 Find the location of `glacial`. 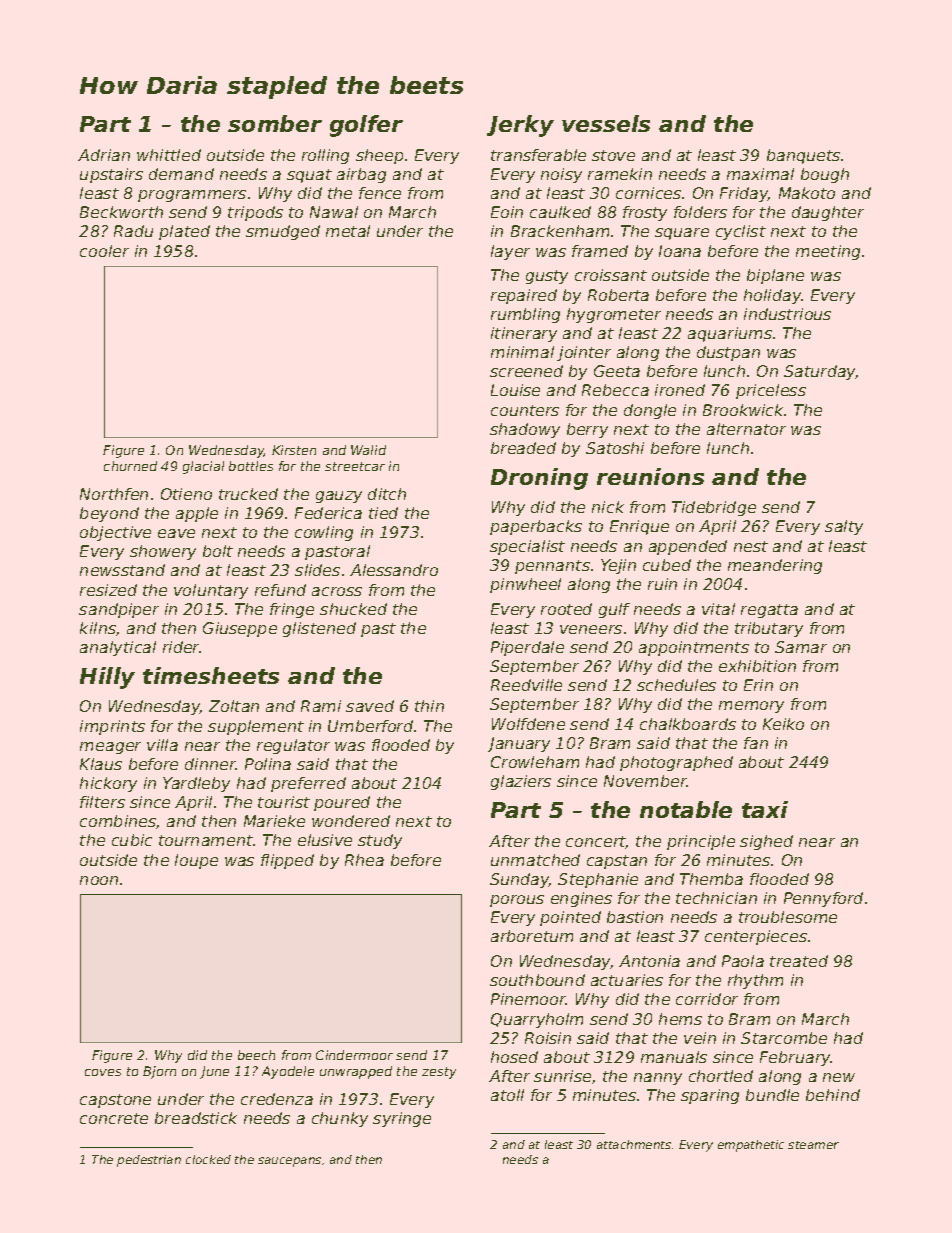

glacial is located at coordinates (203, 467).
